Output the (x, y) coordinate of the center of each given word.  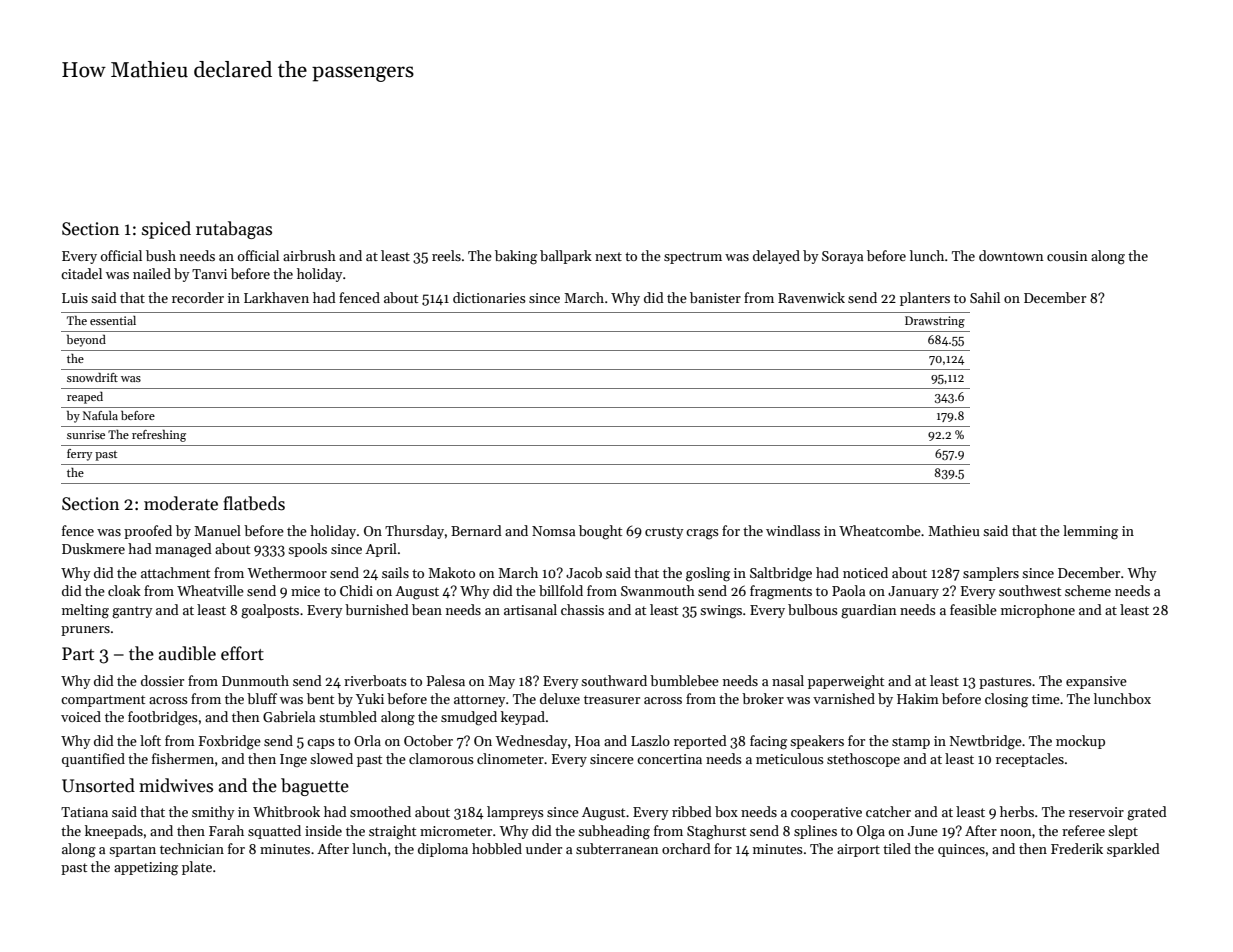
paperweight (846, 682)
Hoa (587, 741)
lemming (1090, 532)
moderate (181, 503)
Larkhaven (276, 297)
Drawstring (935, 322)
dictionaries (489, 297)
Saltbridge (781, 574)
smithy (213, 813)
